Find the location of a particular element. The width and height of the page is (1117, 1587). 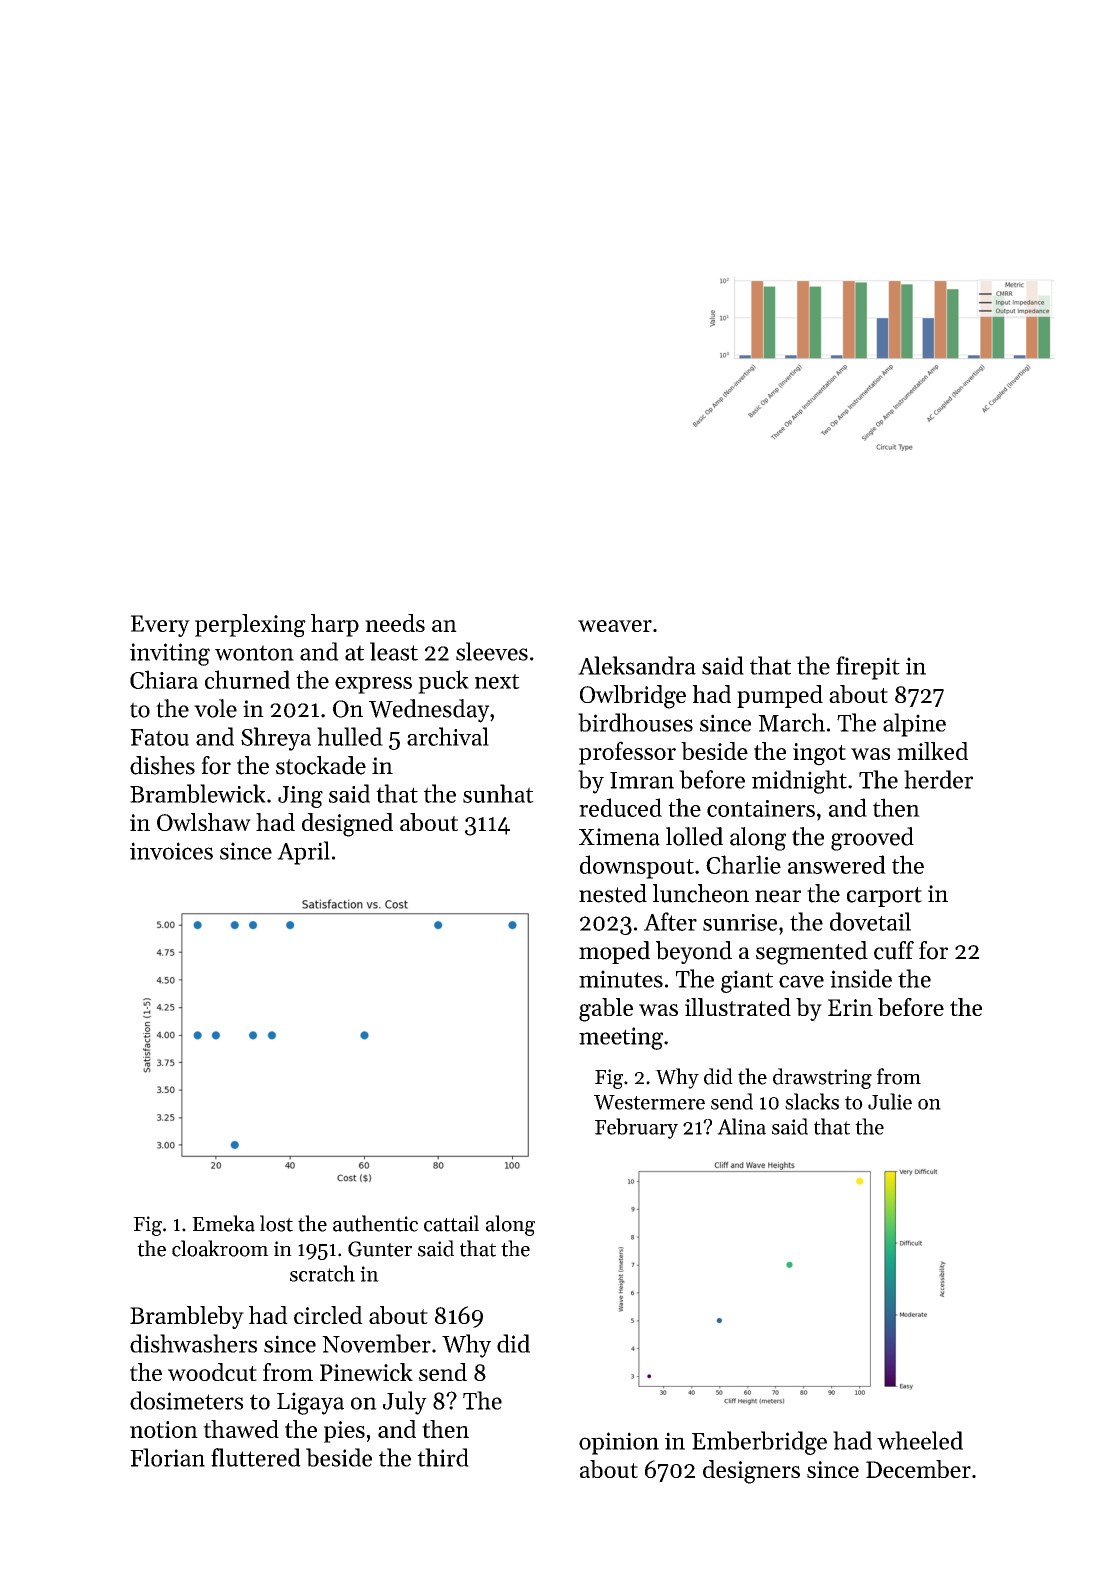

needs is located at coordinates (395, 623).
